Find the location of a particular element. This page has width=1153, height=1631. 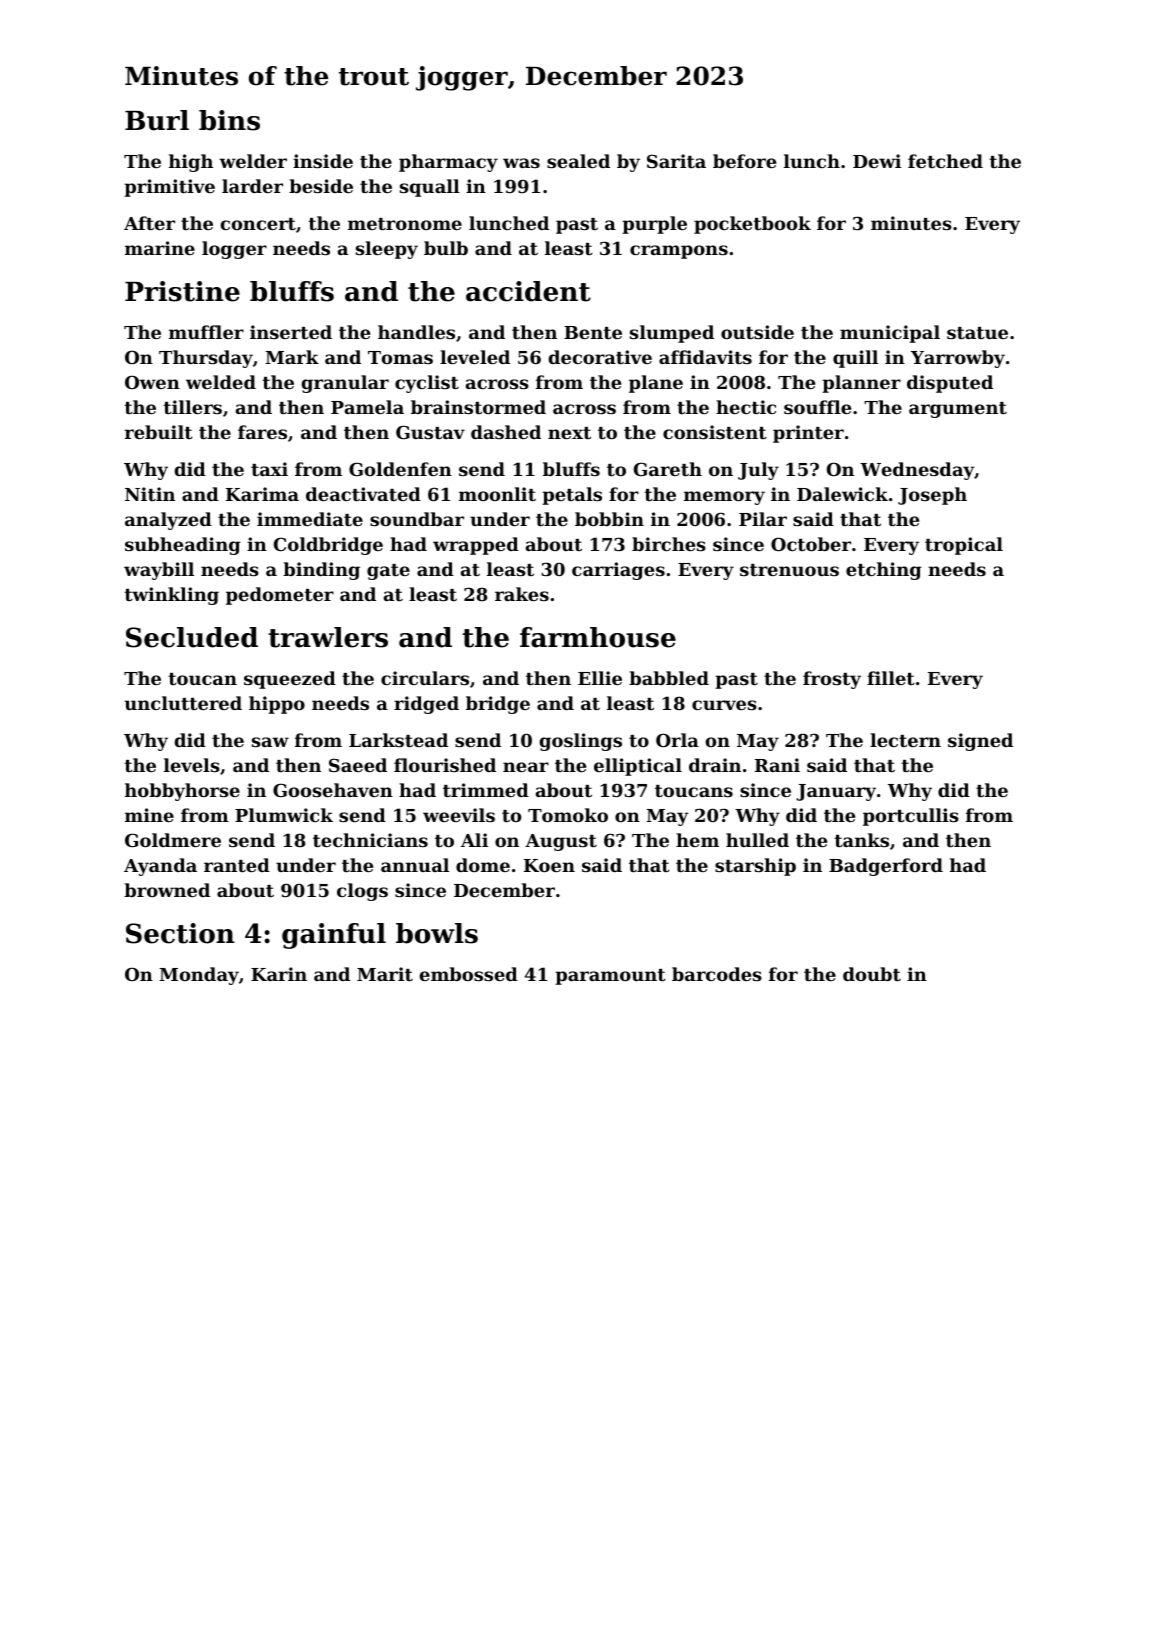

bins is located at coordinates (229, 120).
